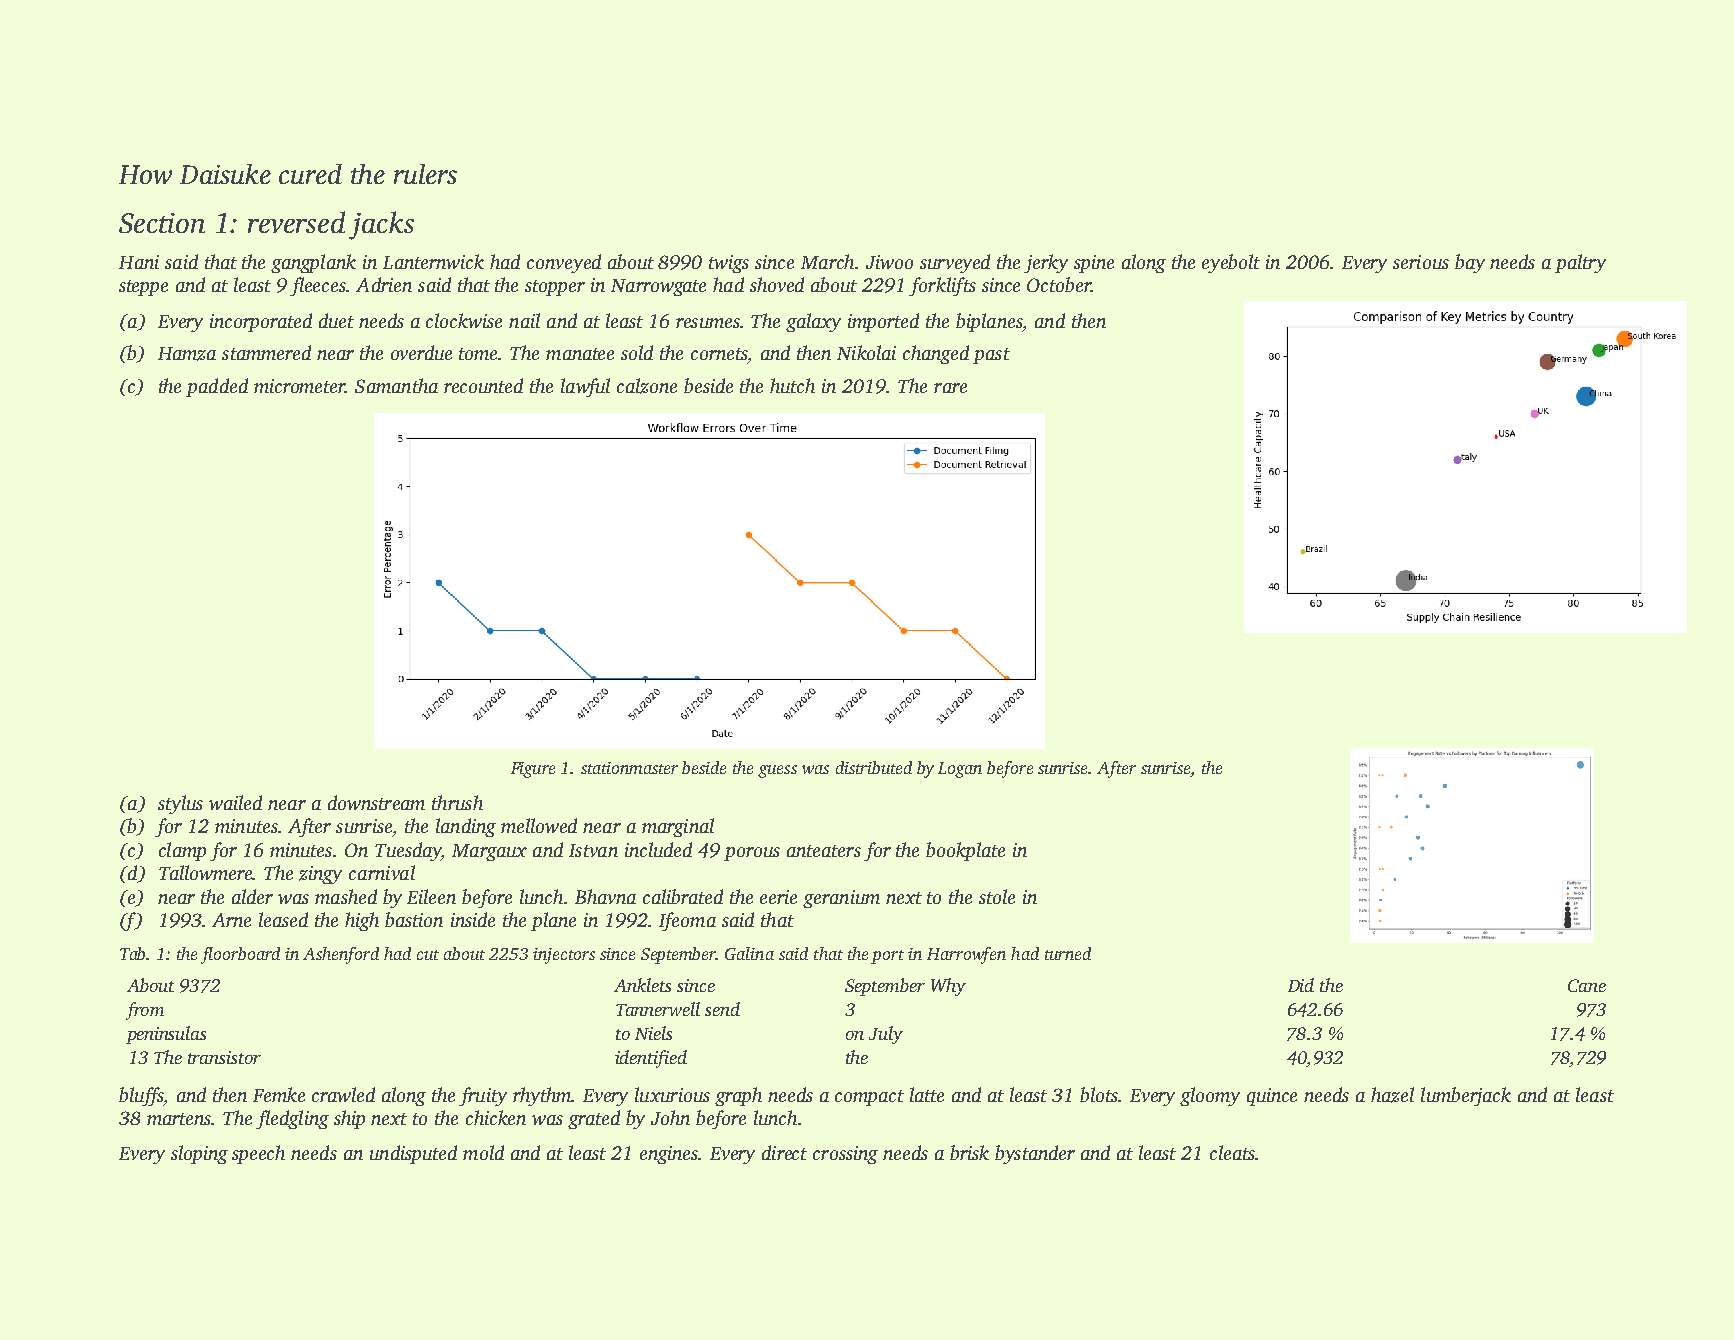 The width and height of the document is (1734, 1340). Describe the element at coordinates (729, 264) in the document. I see `twigs` at that location.
